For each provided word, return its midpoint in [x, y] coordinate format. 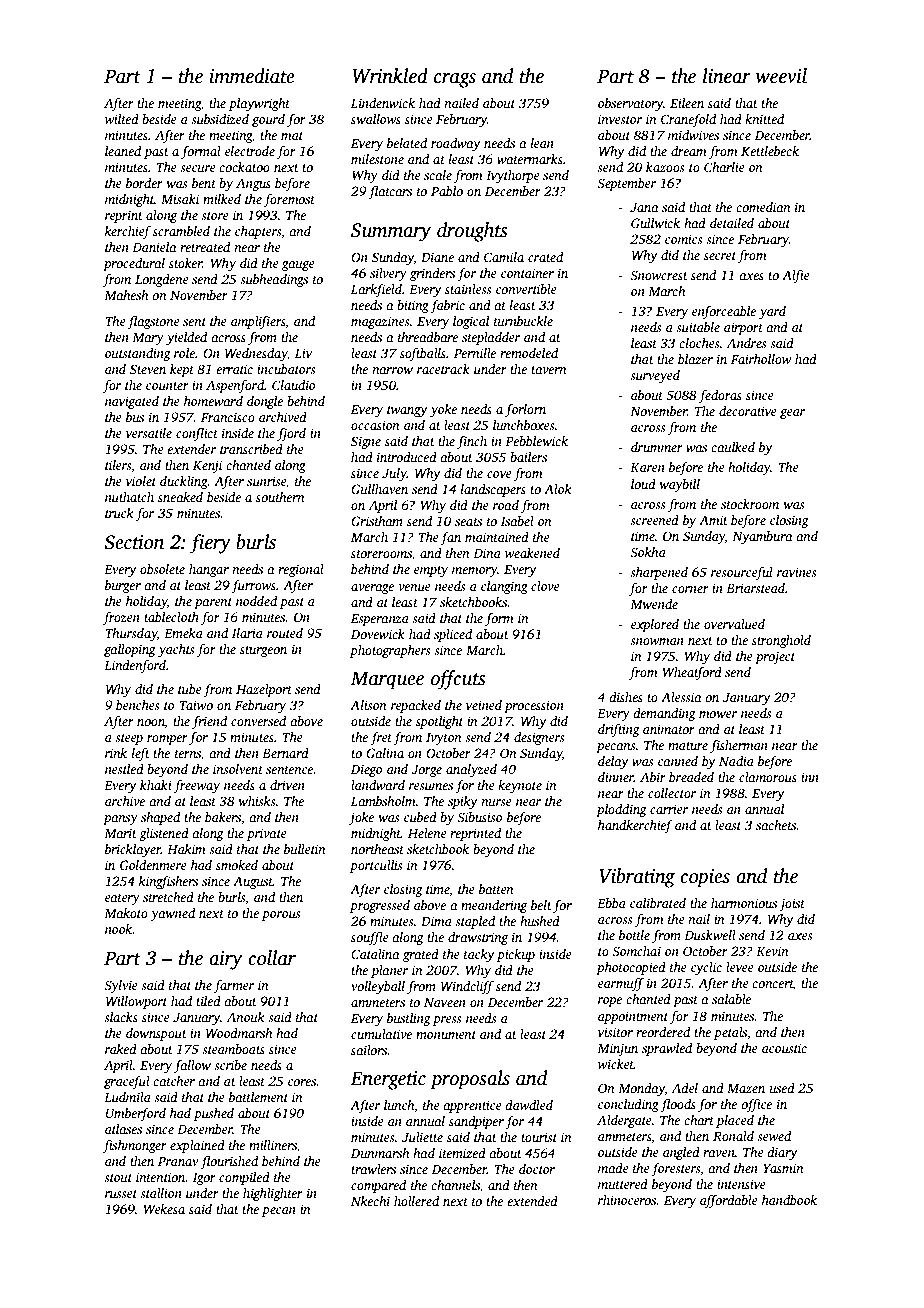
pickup [516, 955]
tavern [549, 370]
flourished [229, 1162]
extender [191, 449]
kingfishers [168, 882]
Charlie [724, 167]
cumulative [381, 1034]
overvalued [734, 624]
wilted [122, 119]
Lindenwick [383, 103]
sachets [776, 825]
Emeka [183, 633]
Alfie [796, 276]
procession [534, 706]
